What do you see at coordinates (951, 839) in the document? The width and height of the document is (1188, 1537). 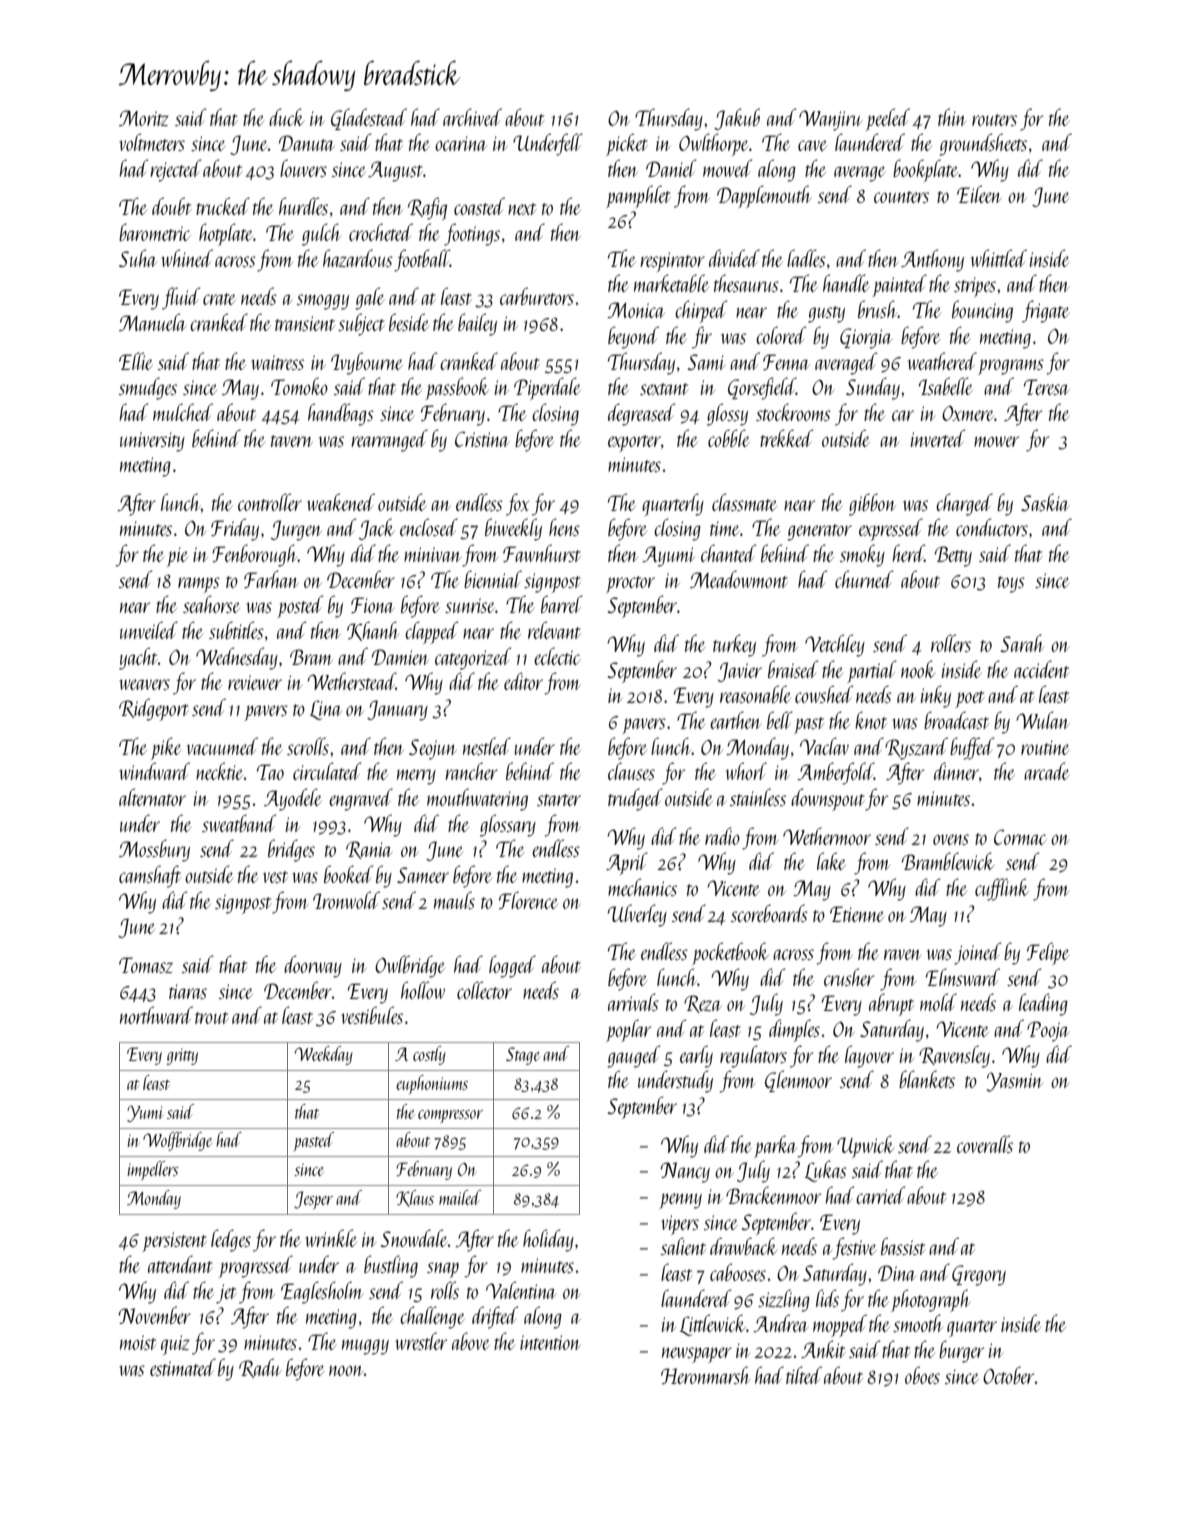 I see `ovens` at bounding box center [951, 839].
